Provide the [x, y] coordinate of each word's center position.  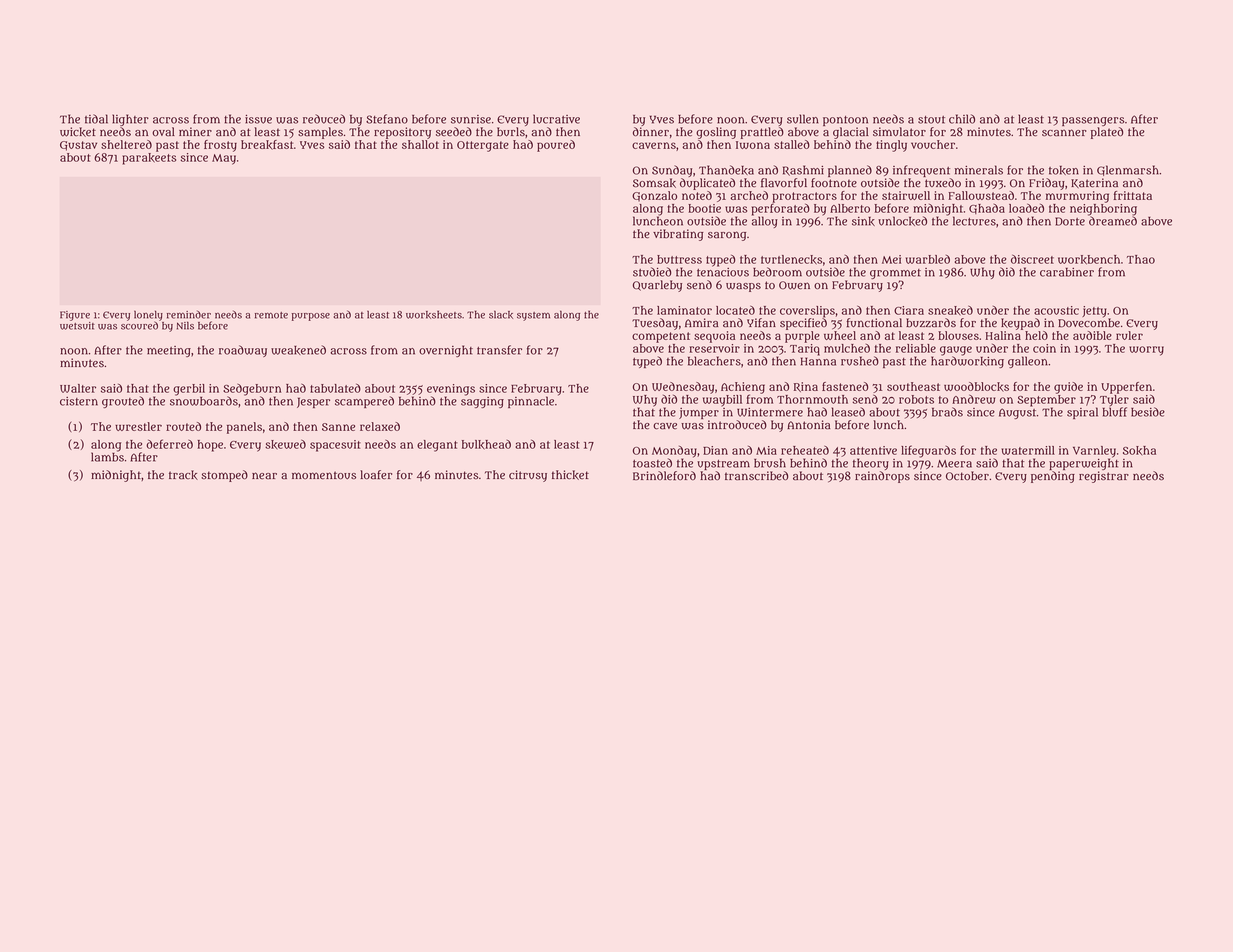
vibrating [678, 235]
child [962, 119]
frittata [1132, 195]
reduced [324, 119]
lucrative [556, 119]
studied [652, 272]
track [183, 475]
